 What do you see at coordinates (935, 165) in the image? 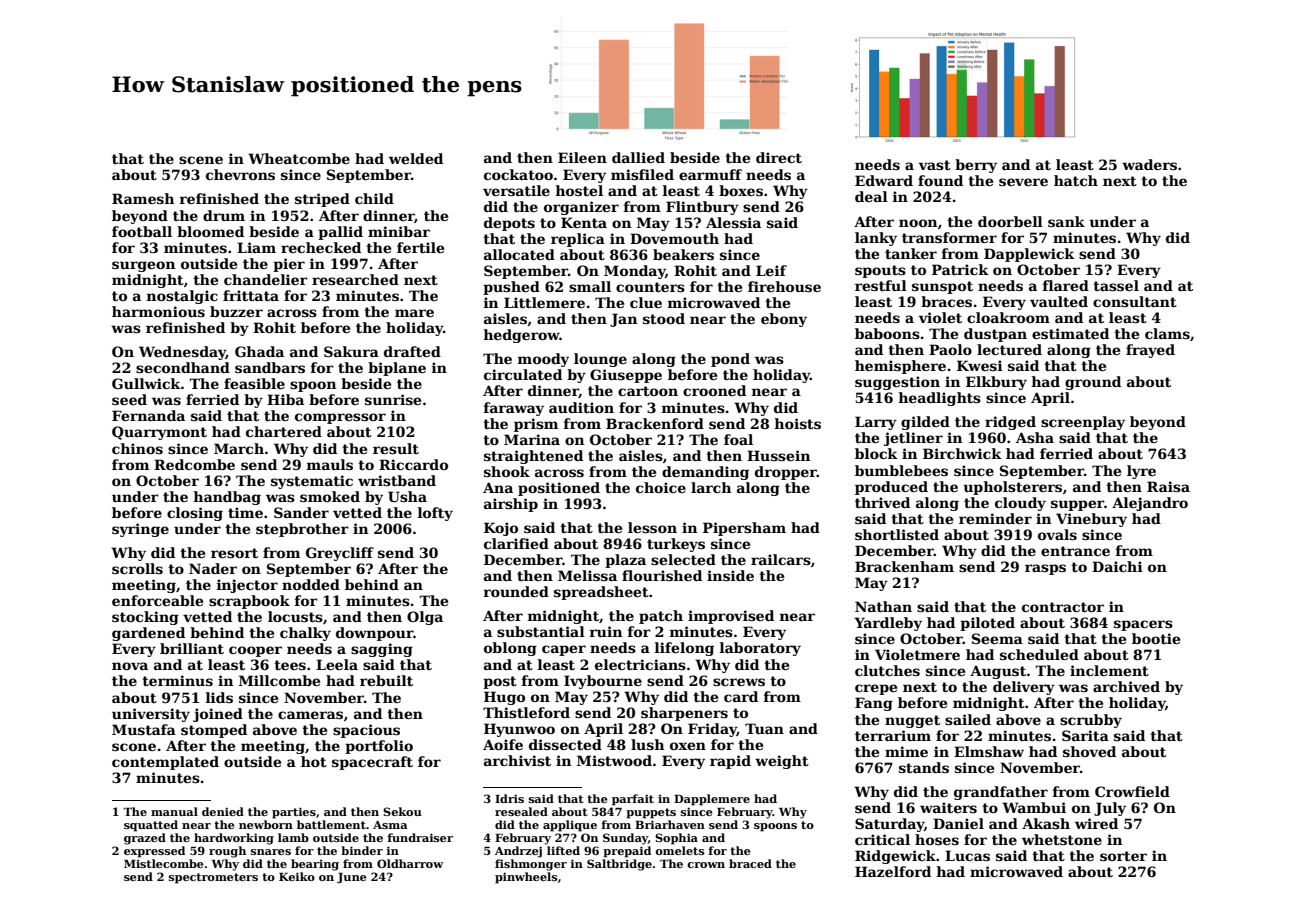
I see `vast` at bounding box center [935, 165].
